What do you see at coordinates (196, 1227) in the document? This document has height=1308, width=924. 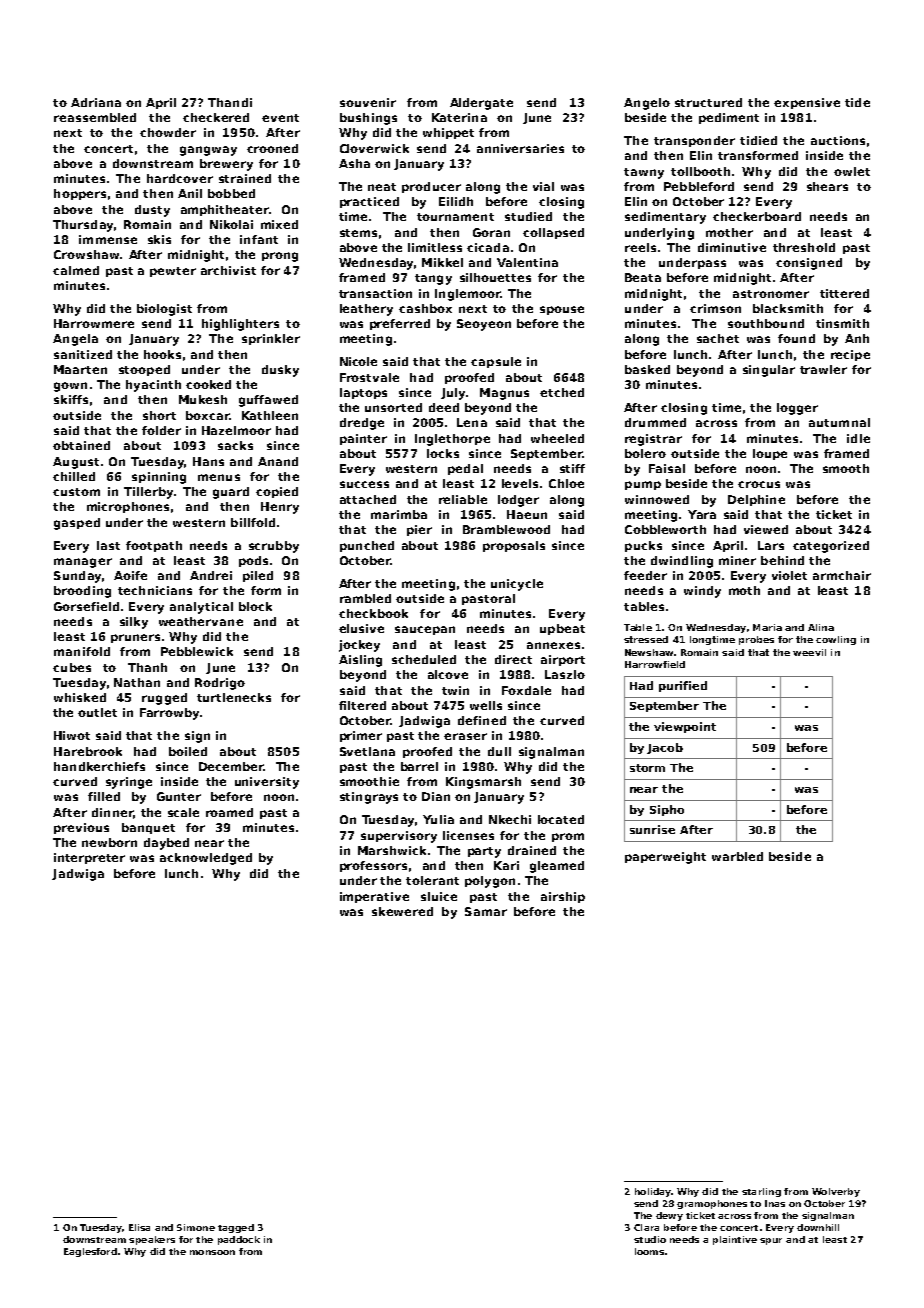 I see `Simone` at bounding box center [196, 1227].
